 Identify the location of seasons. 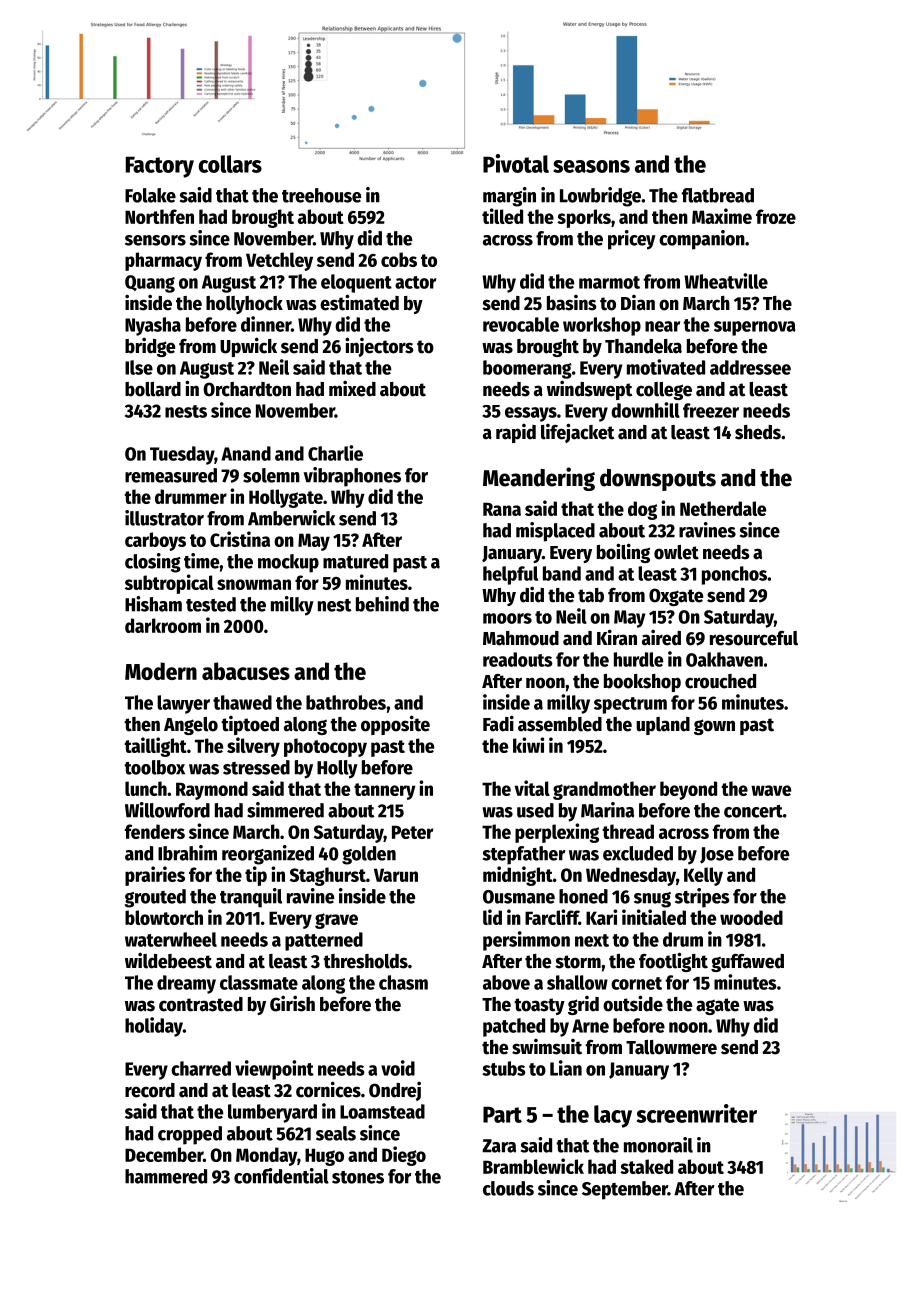
(591, 166).
